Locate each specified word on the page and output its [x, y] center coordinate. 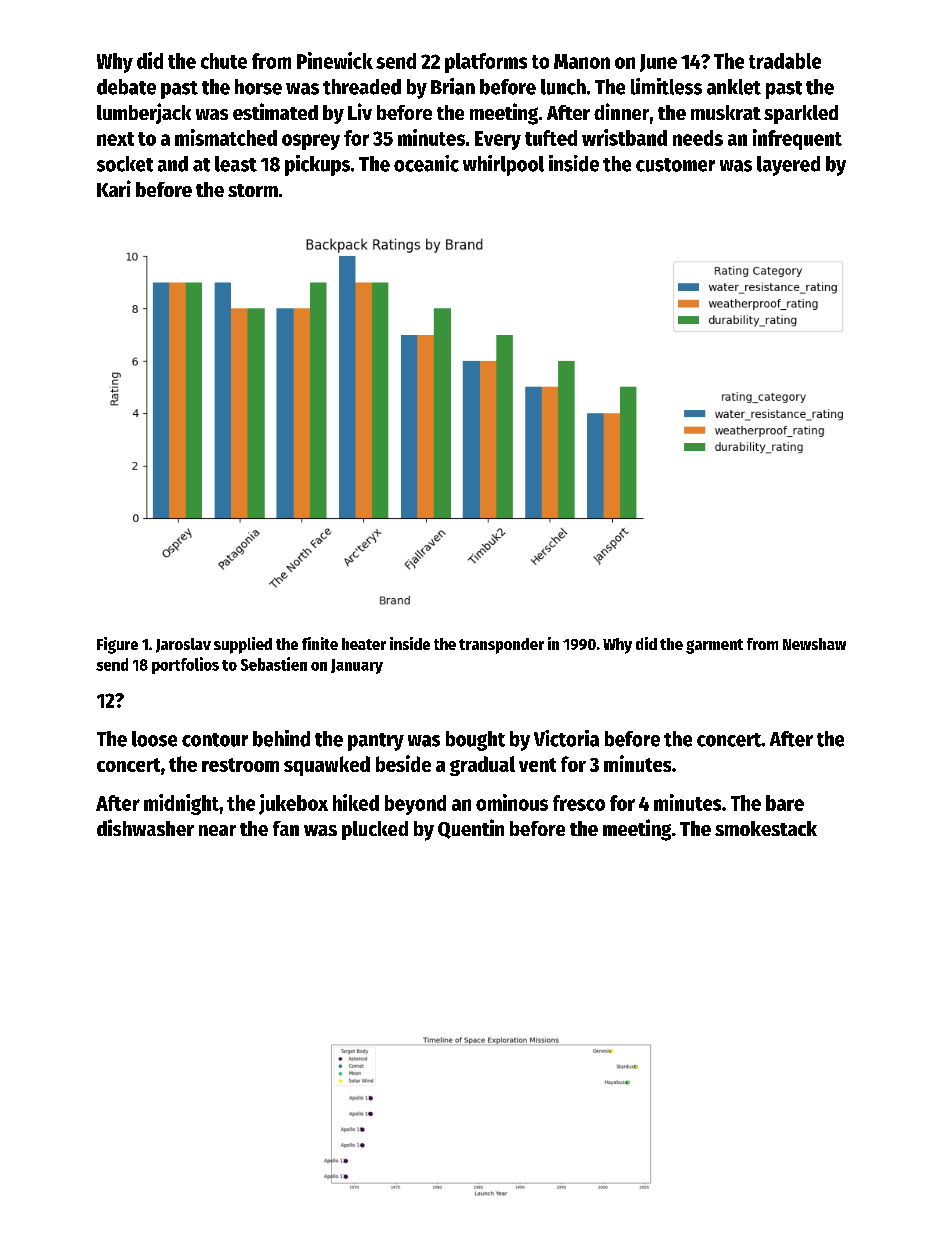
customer [675, 165]
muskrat [726, 112]
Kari [114, 188]
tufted [551, 138]
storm [253, 190]
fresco [579, 803]
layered [788, 166]
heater [364, 644]
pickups [317, 165]
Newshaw [814, 644]
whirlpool [503, 165]
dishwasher [145, 827]
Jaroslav [183, 645]
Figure [117, 645]
